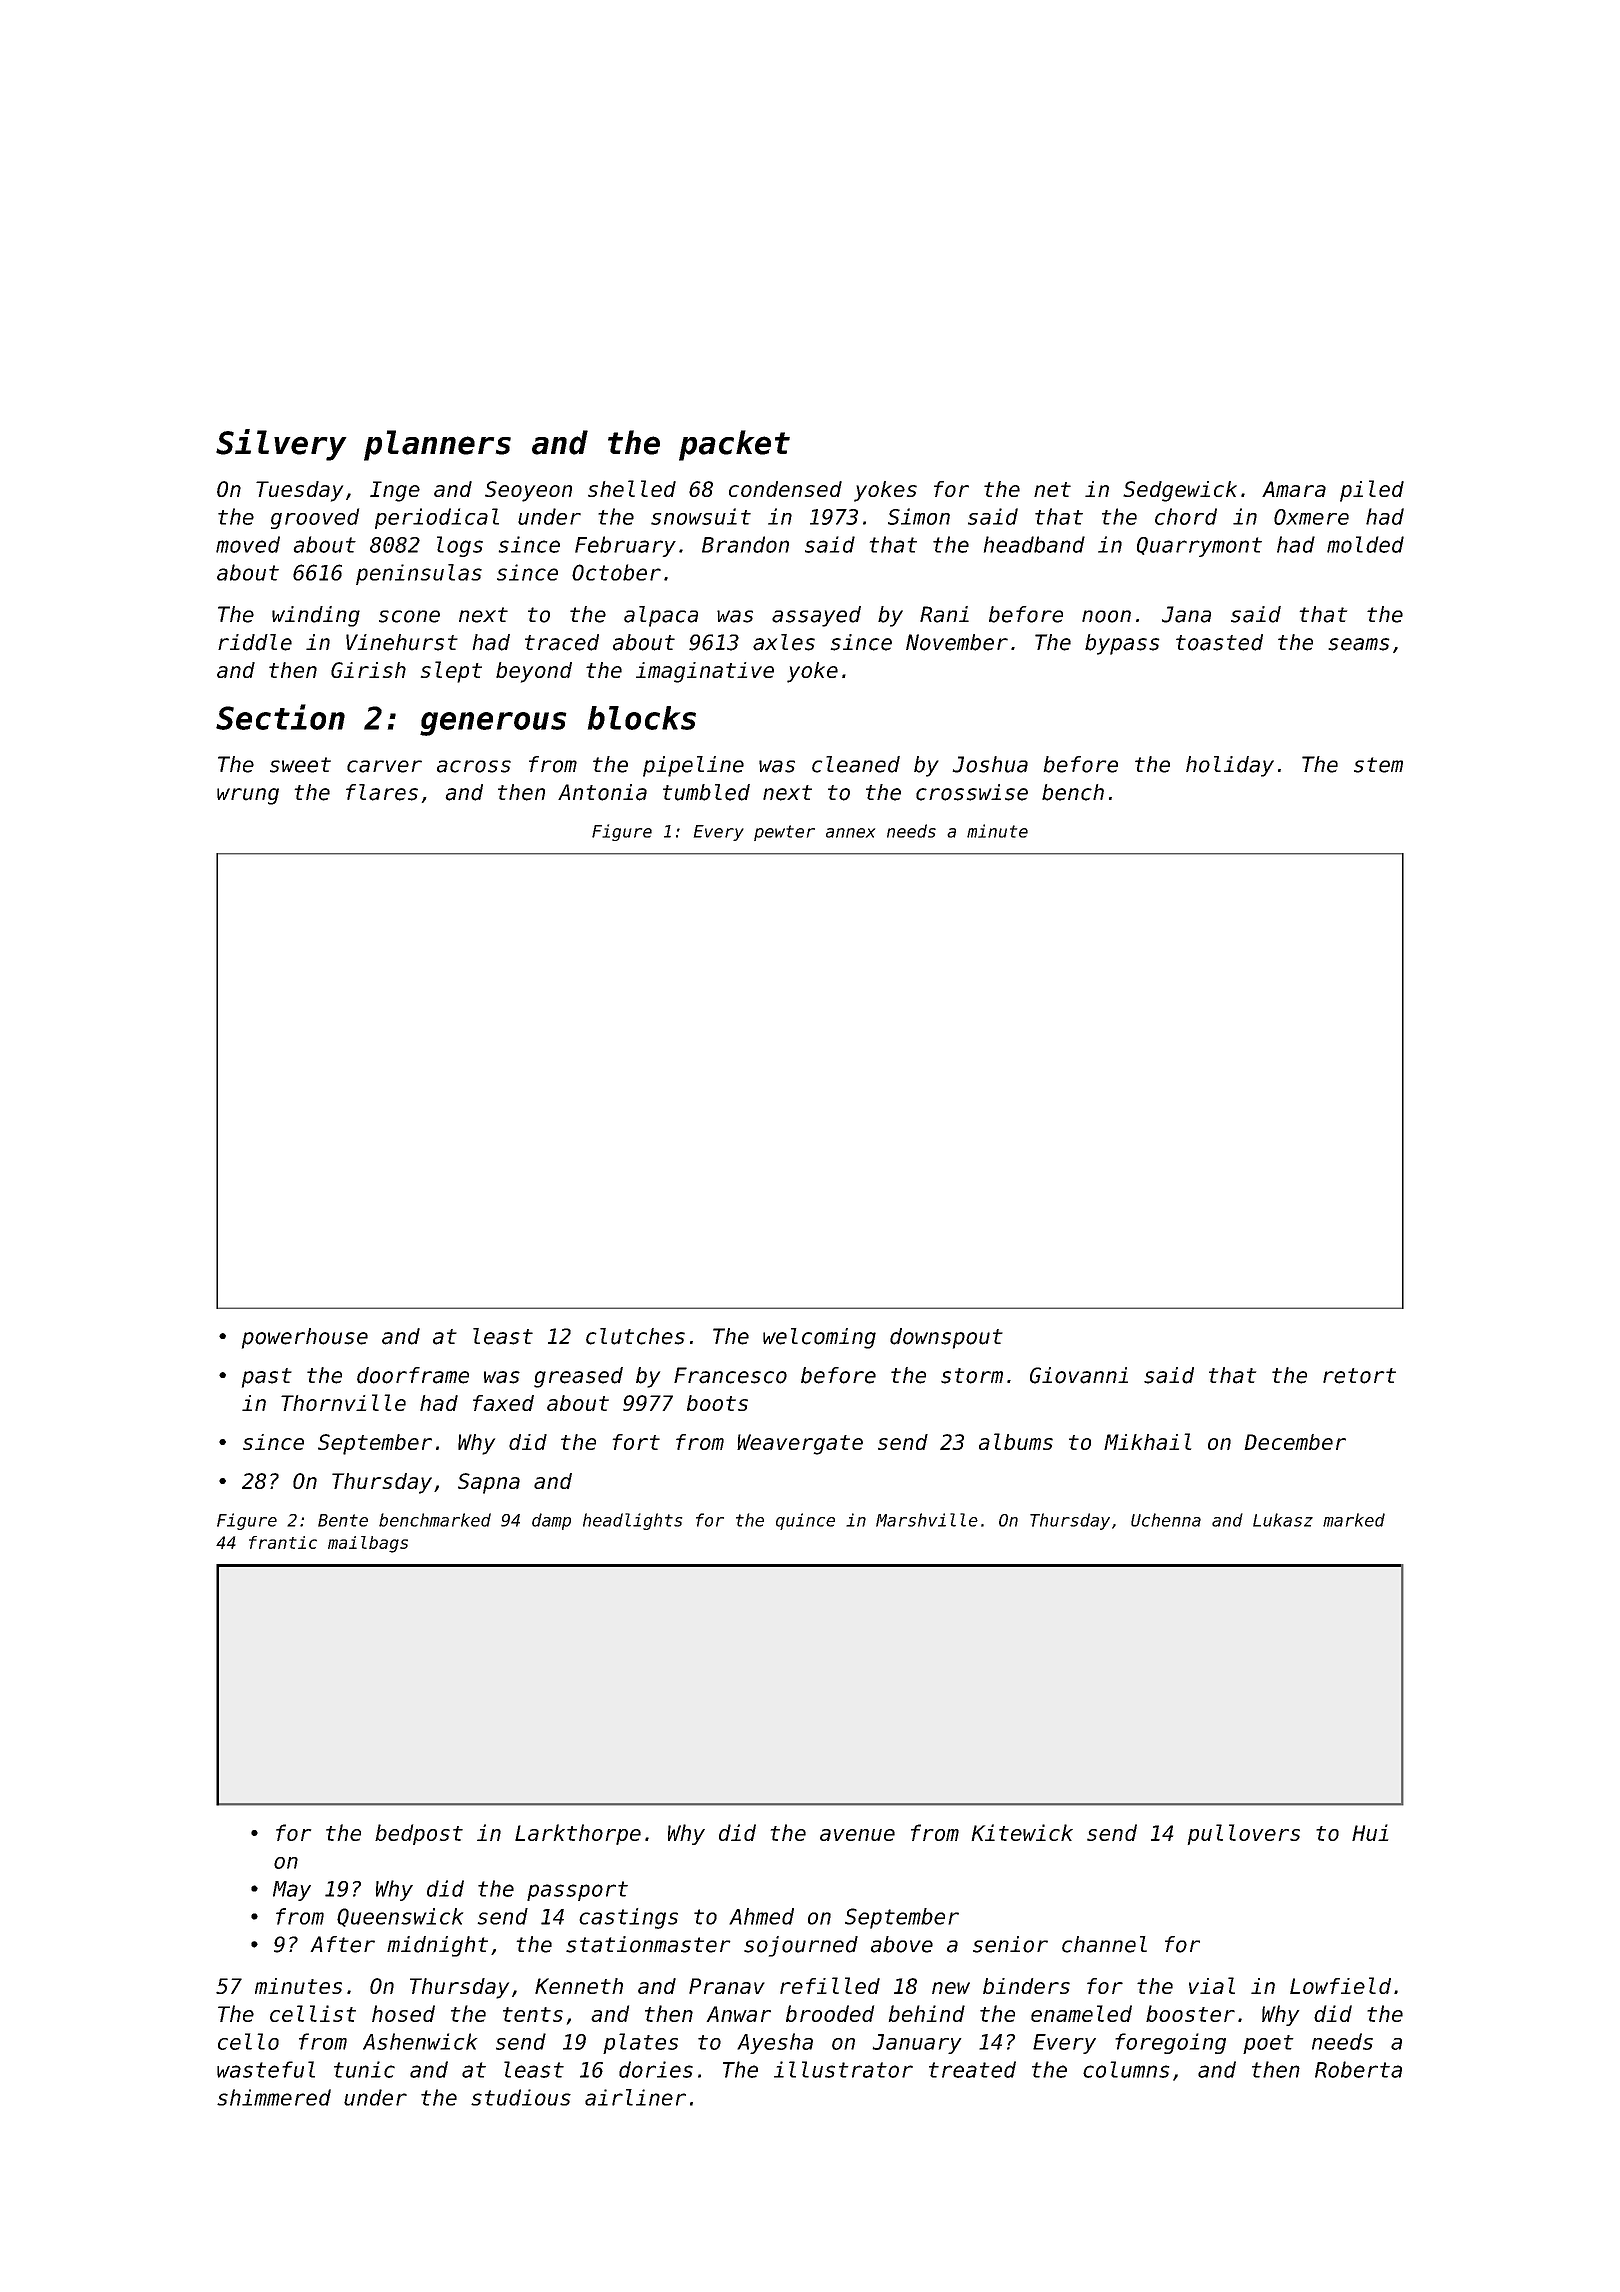  I want to click on Uchenna, so click(1166, 1520).
